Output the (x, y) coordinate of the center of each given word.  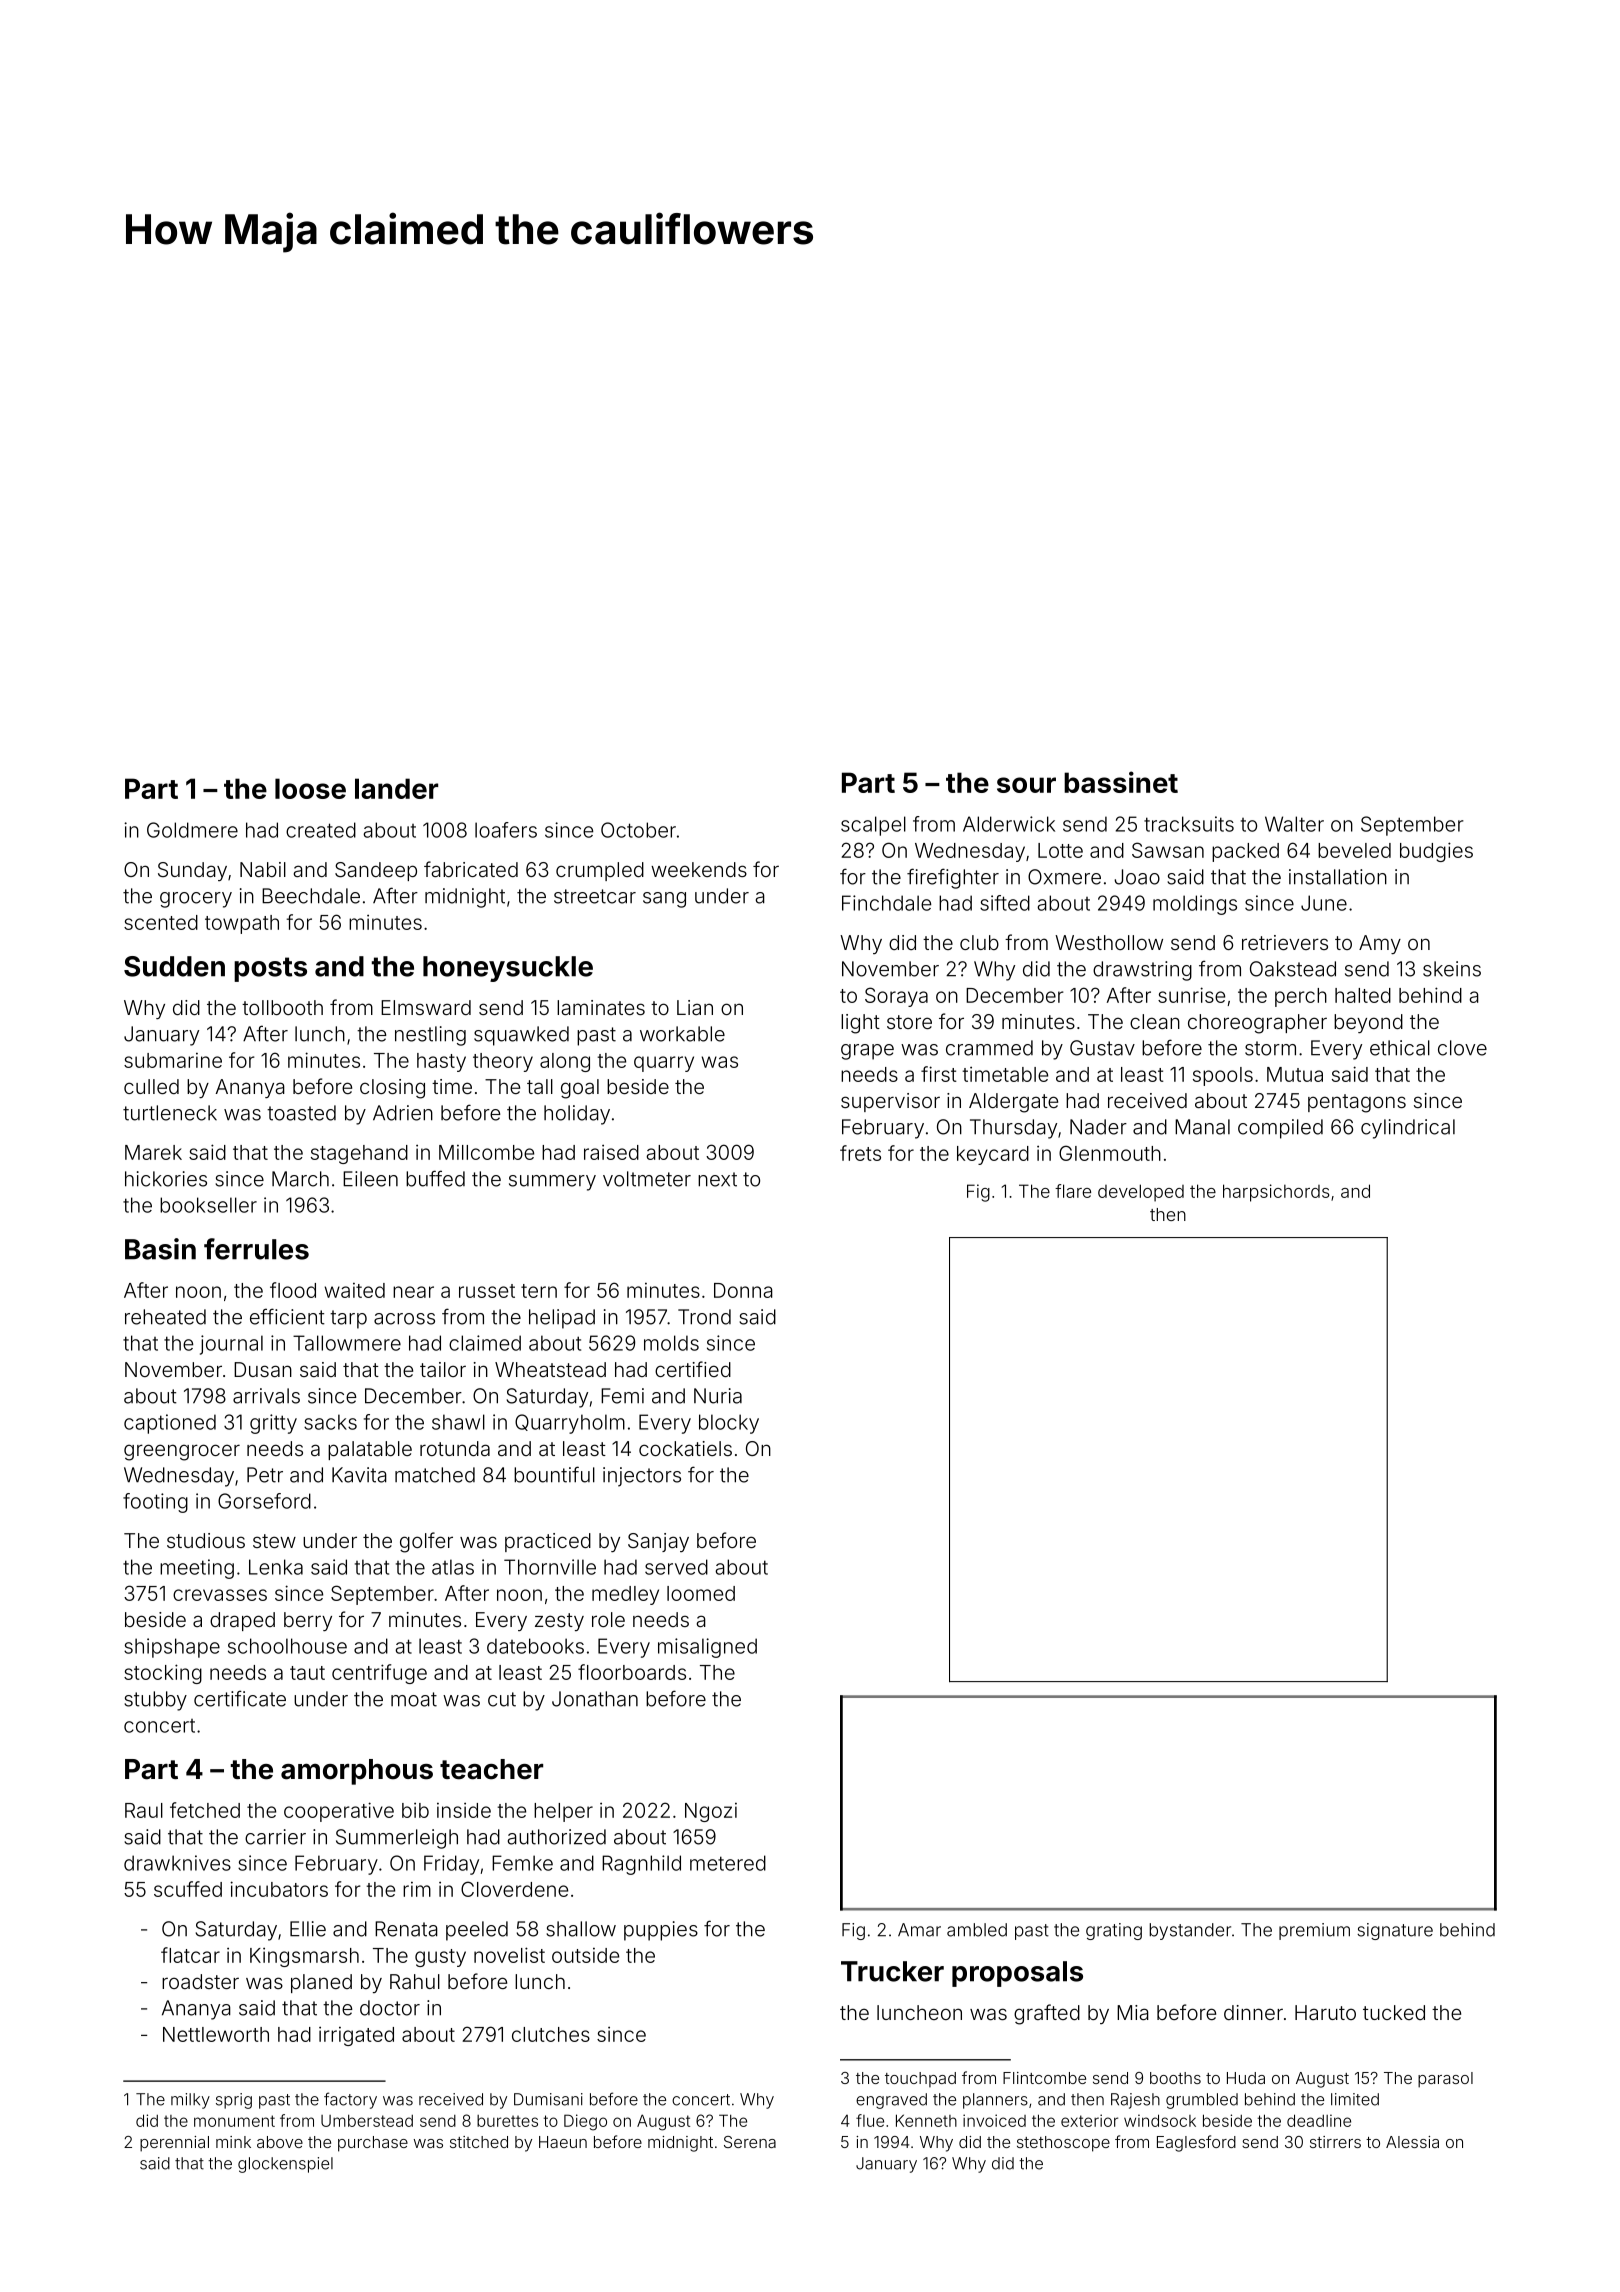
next (717, 1179)
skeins (1452, 969)
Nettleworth (216, 2034)
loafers (506, 830)
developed (1141, 1193)
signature (1395, 1931)
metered (728, 1863)
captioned (170, 1424)
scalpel (873, 826)
